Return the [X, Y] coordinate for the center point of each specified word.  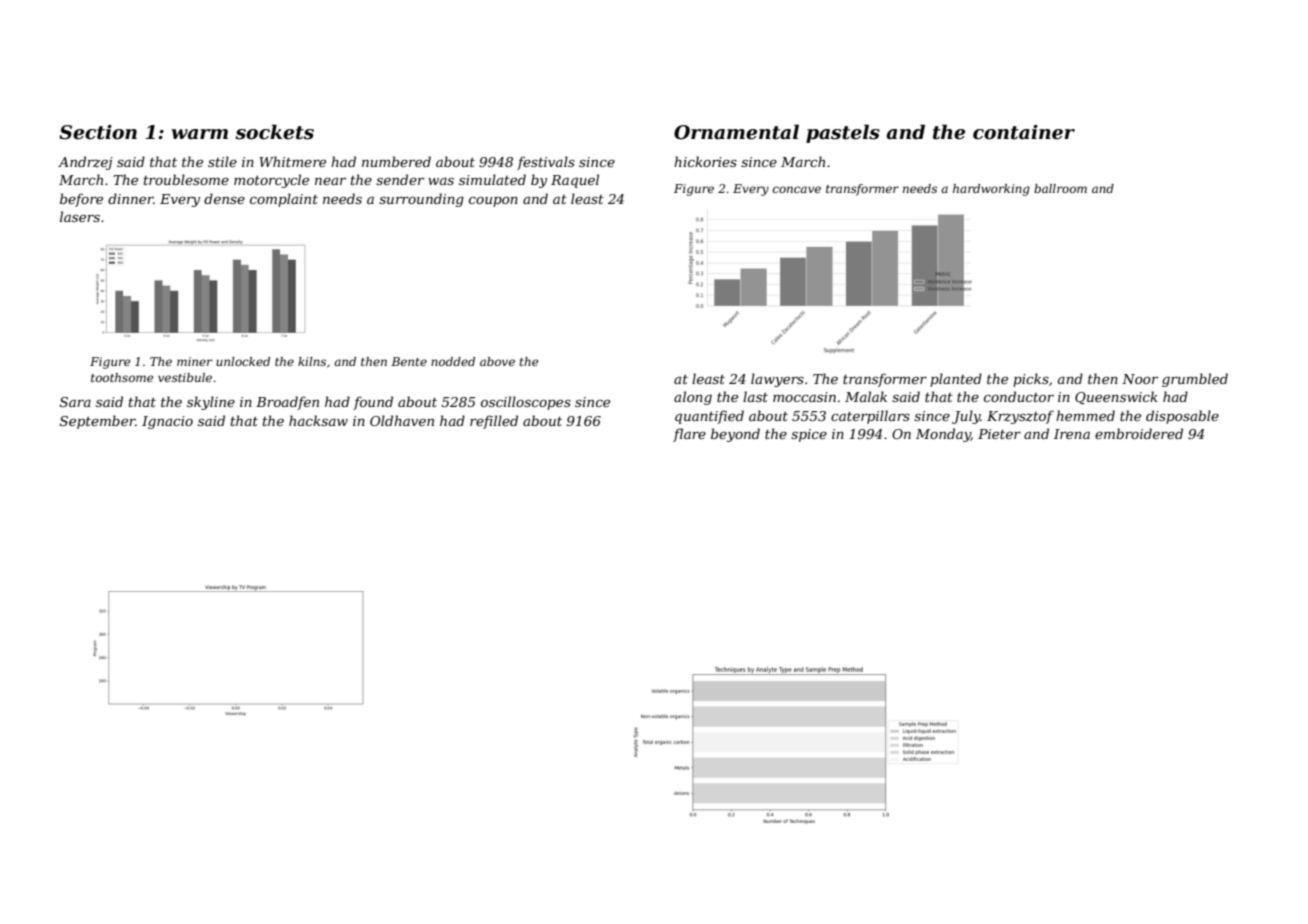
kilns [312, 361]
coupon [493, 202]
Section [98, 132]
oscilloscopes [526, 403]
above [497, 361]
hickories [705, 161]
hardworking [991, 190]
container [1024, 132]
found [373, 403]
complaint [284, 200]
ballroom [1060, 188]
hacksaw [318, 420]
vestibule [185, 377]
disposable [1182, 417]
